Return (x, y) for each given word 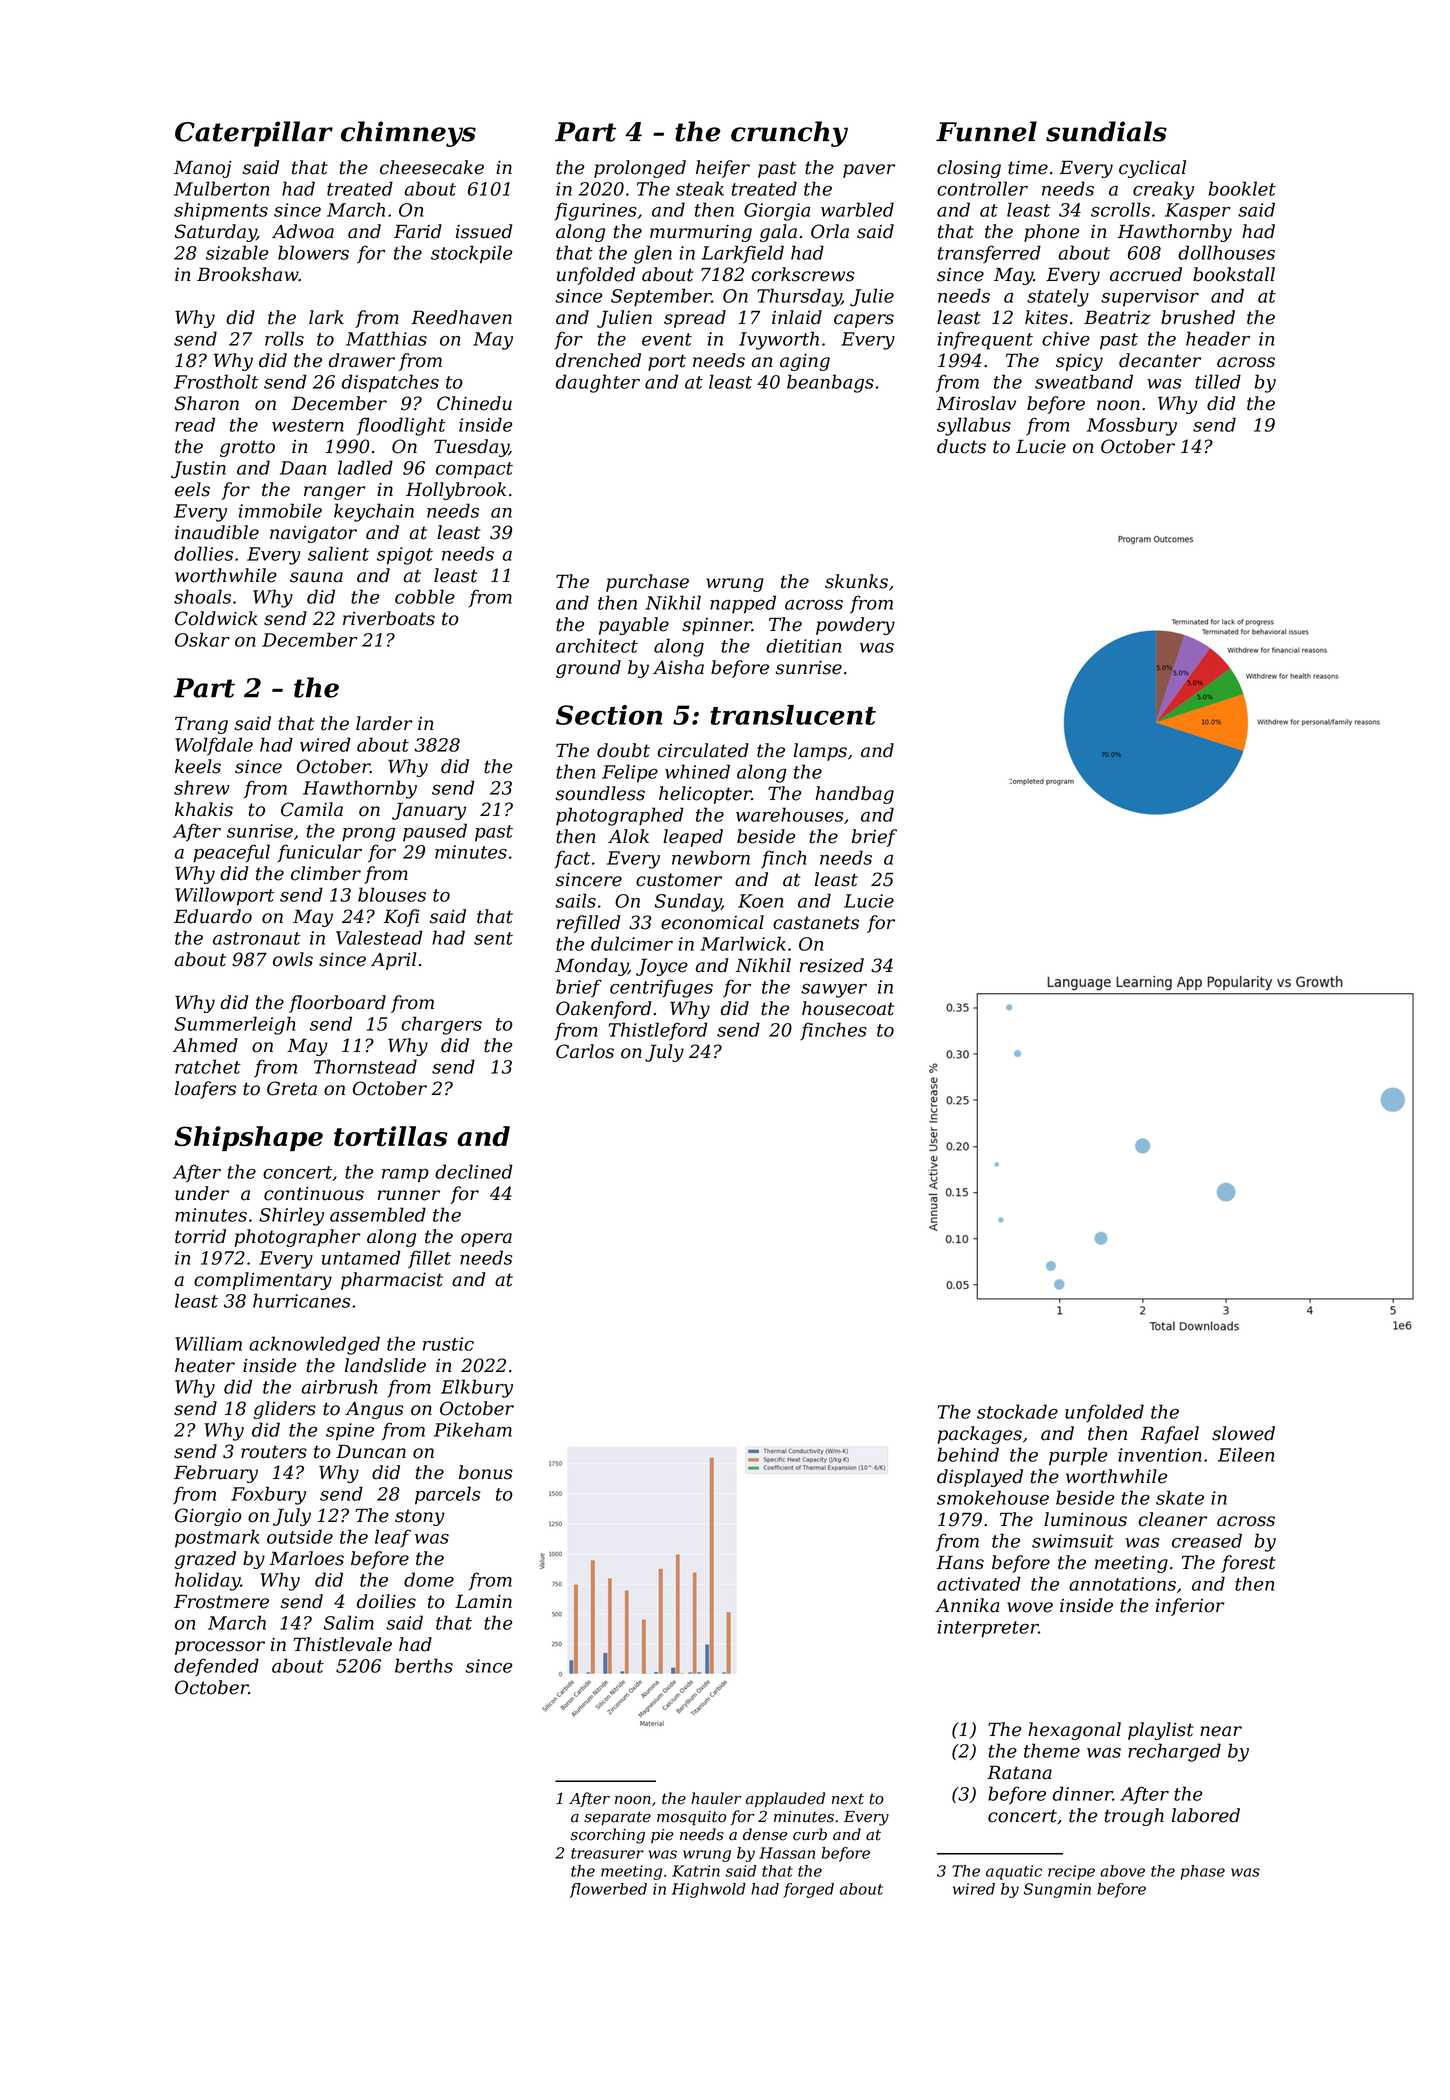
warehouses (789, 814)
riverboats (389, 618)
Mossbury (1132, 426)
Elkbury (477, 1388)
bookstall (1234, 274)
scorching (608, 1836)
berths (424, 1665)
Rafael (1170, 1435)
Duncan (371, 1451)
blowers (313, 252)
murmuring (701, 233)
